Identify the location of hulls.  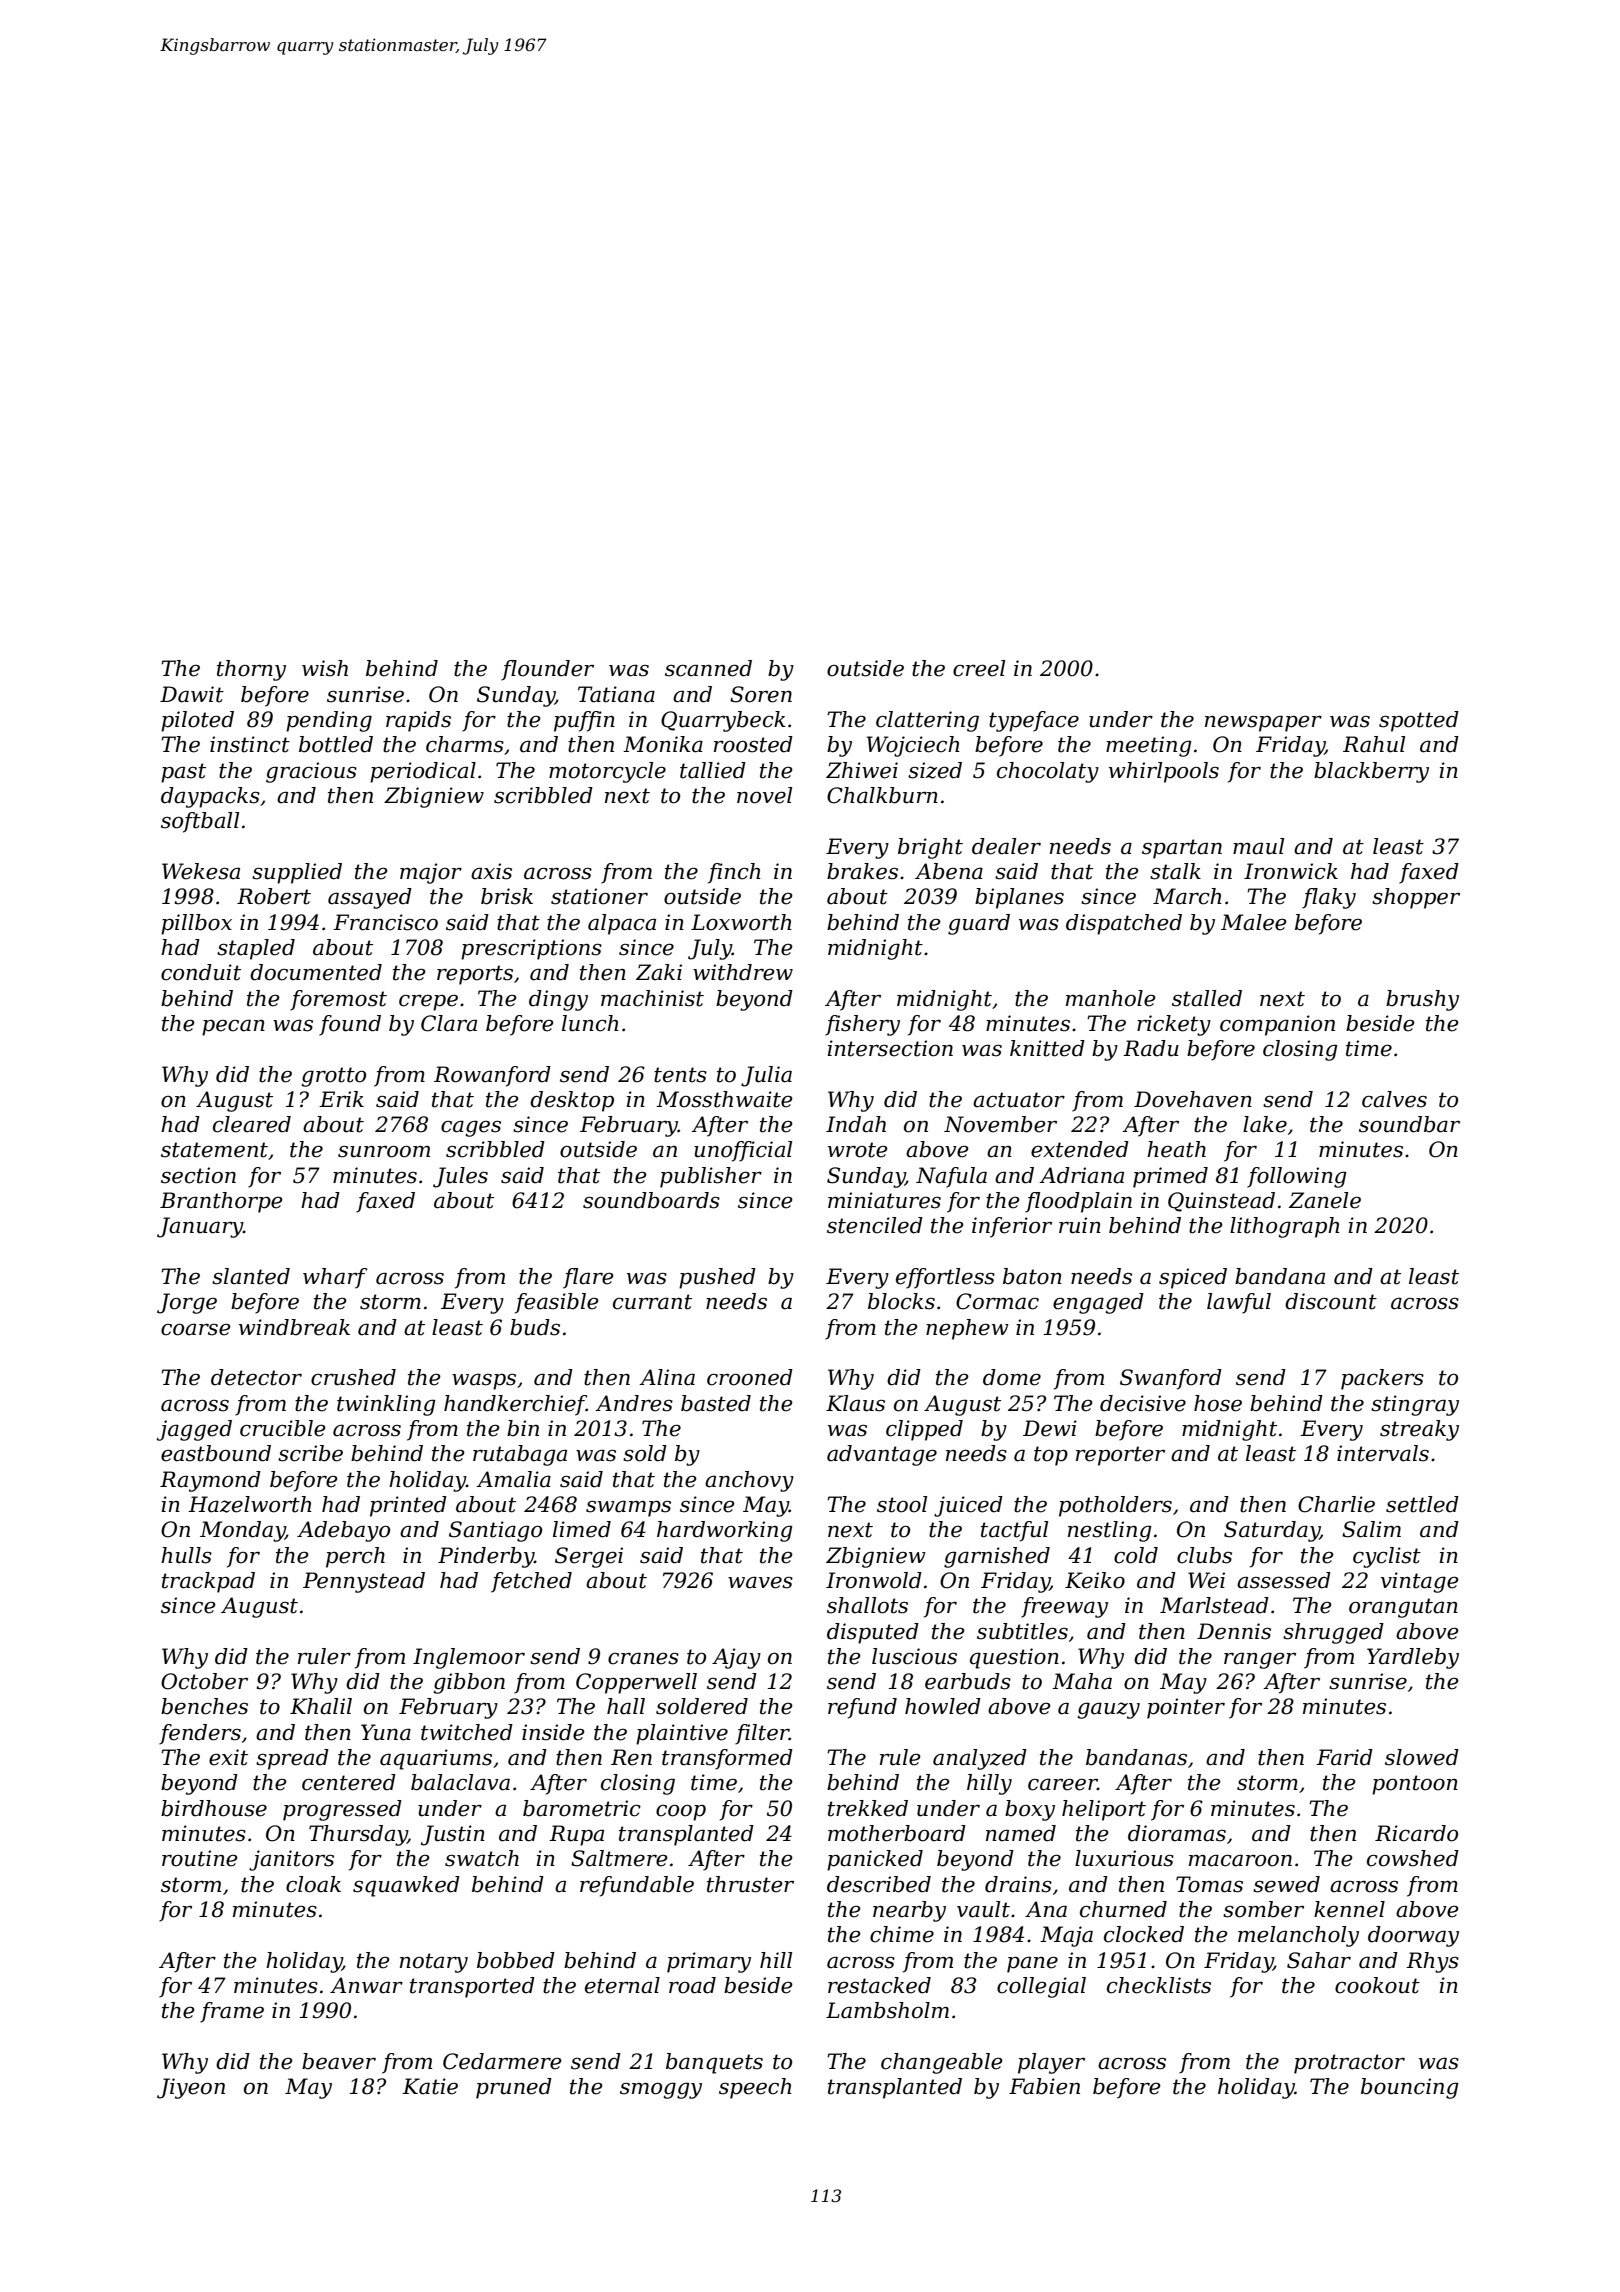
(186, 1555).
